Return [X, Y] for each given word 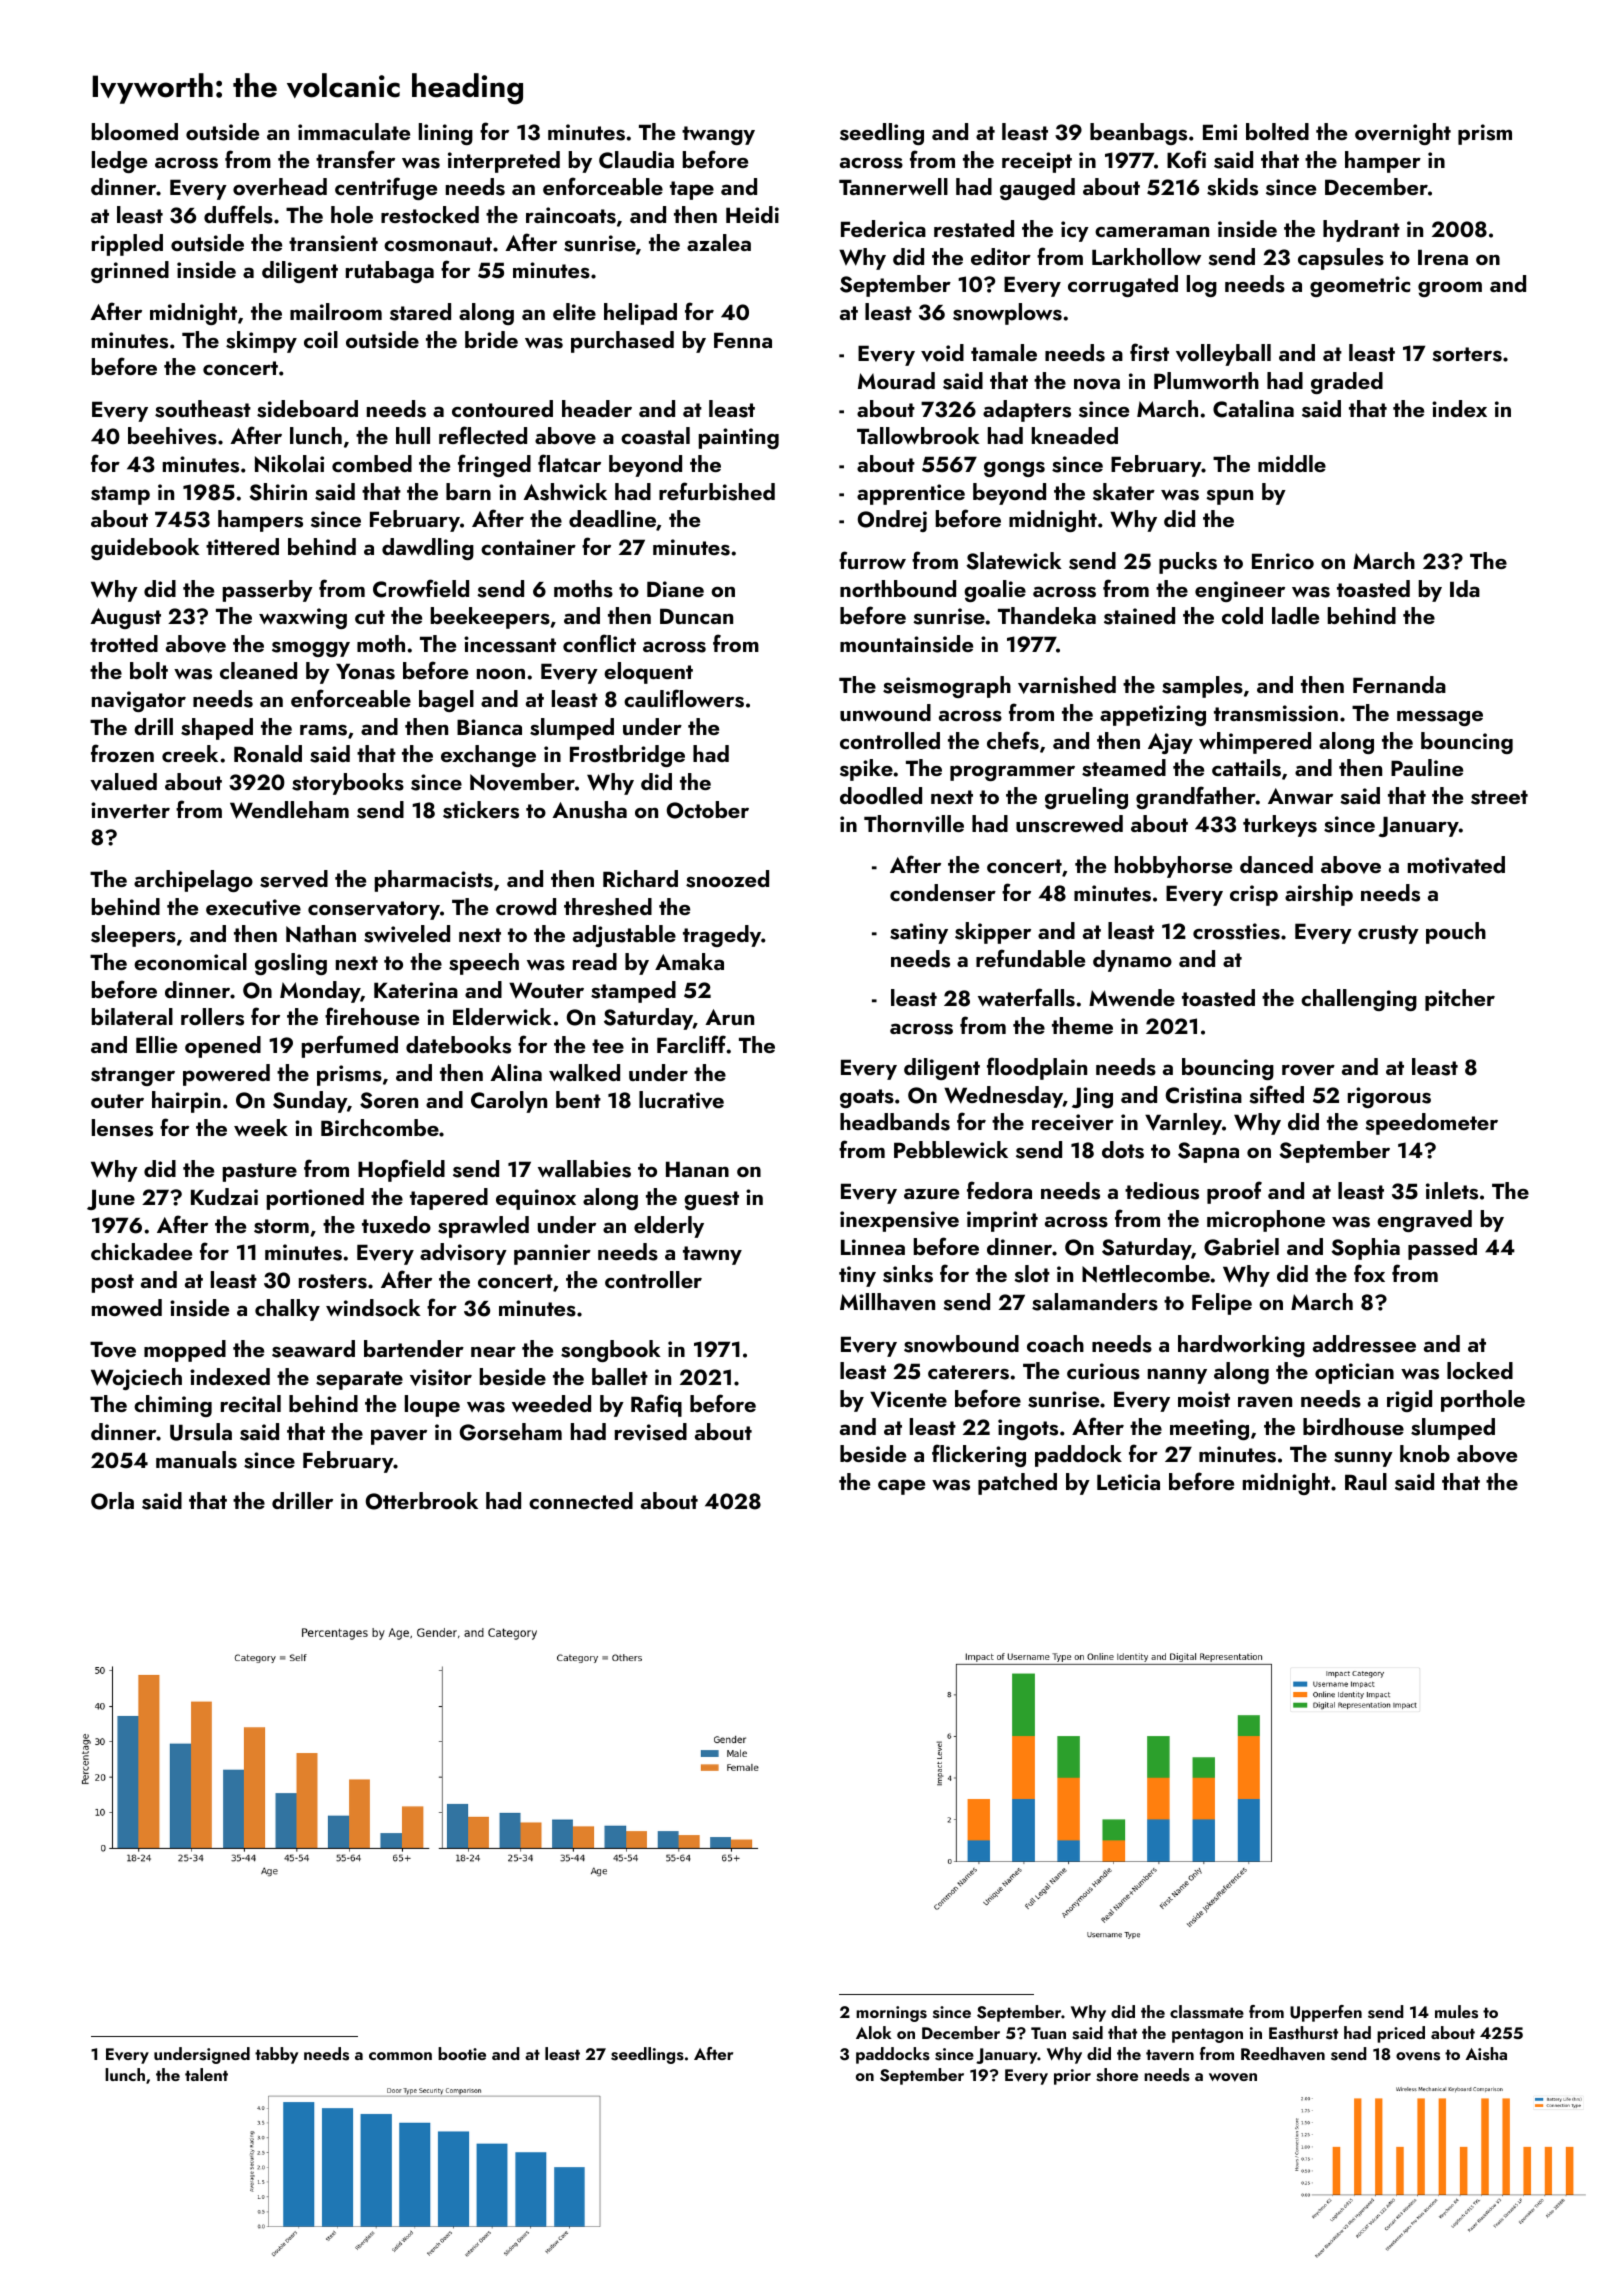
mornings [891, 2014]
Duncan [696, 616]
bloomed [135, 131]
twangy [718, 135]
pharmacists [434, 881]
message [1440, 718]
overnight [1403, 134]
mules [1456, 2012]
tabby [276, 2055]
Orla [112, 1501]
